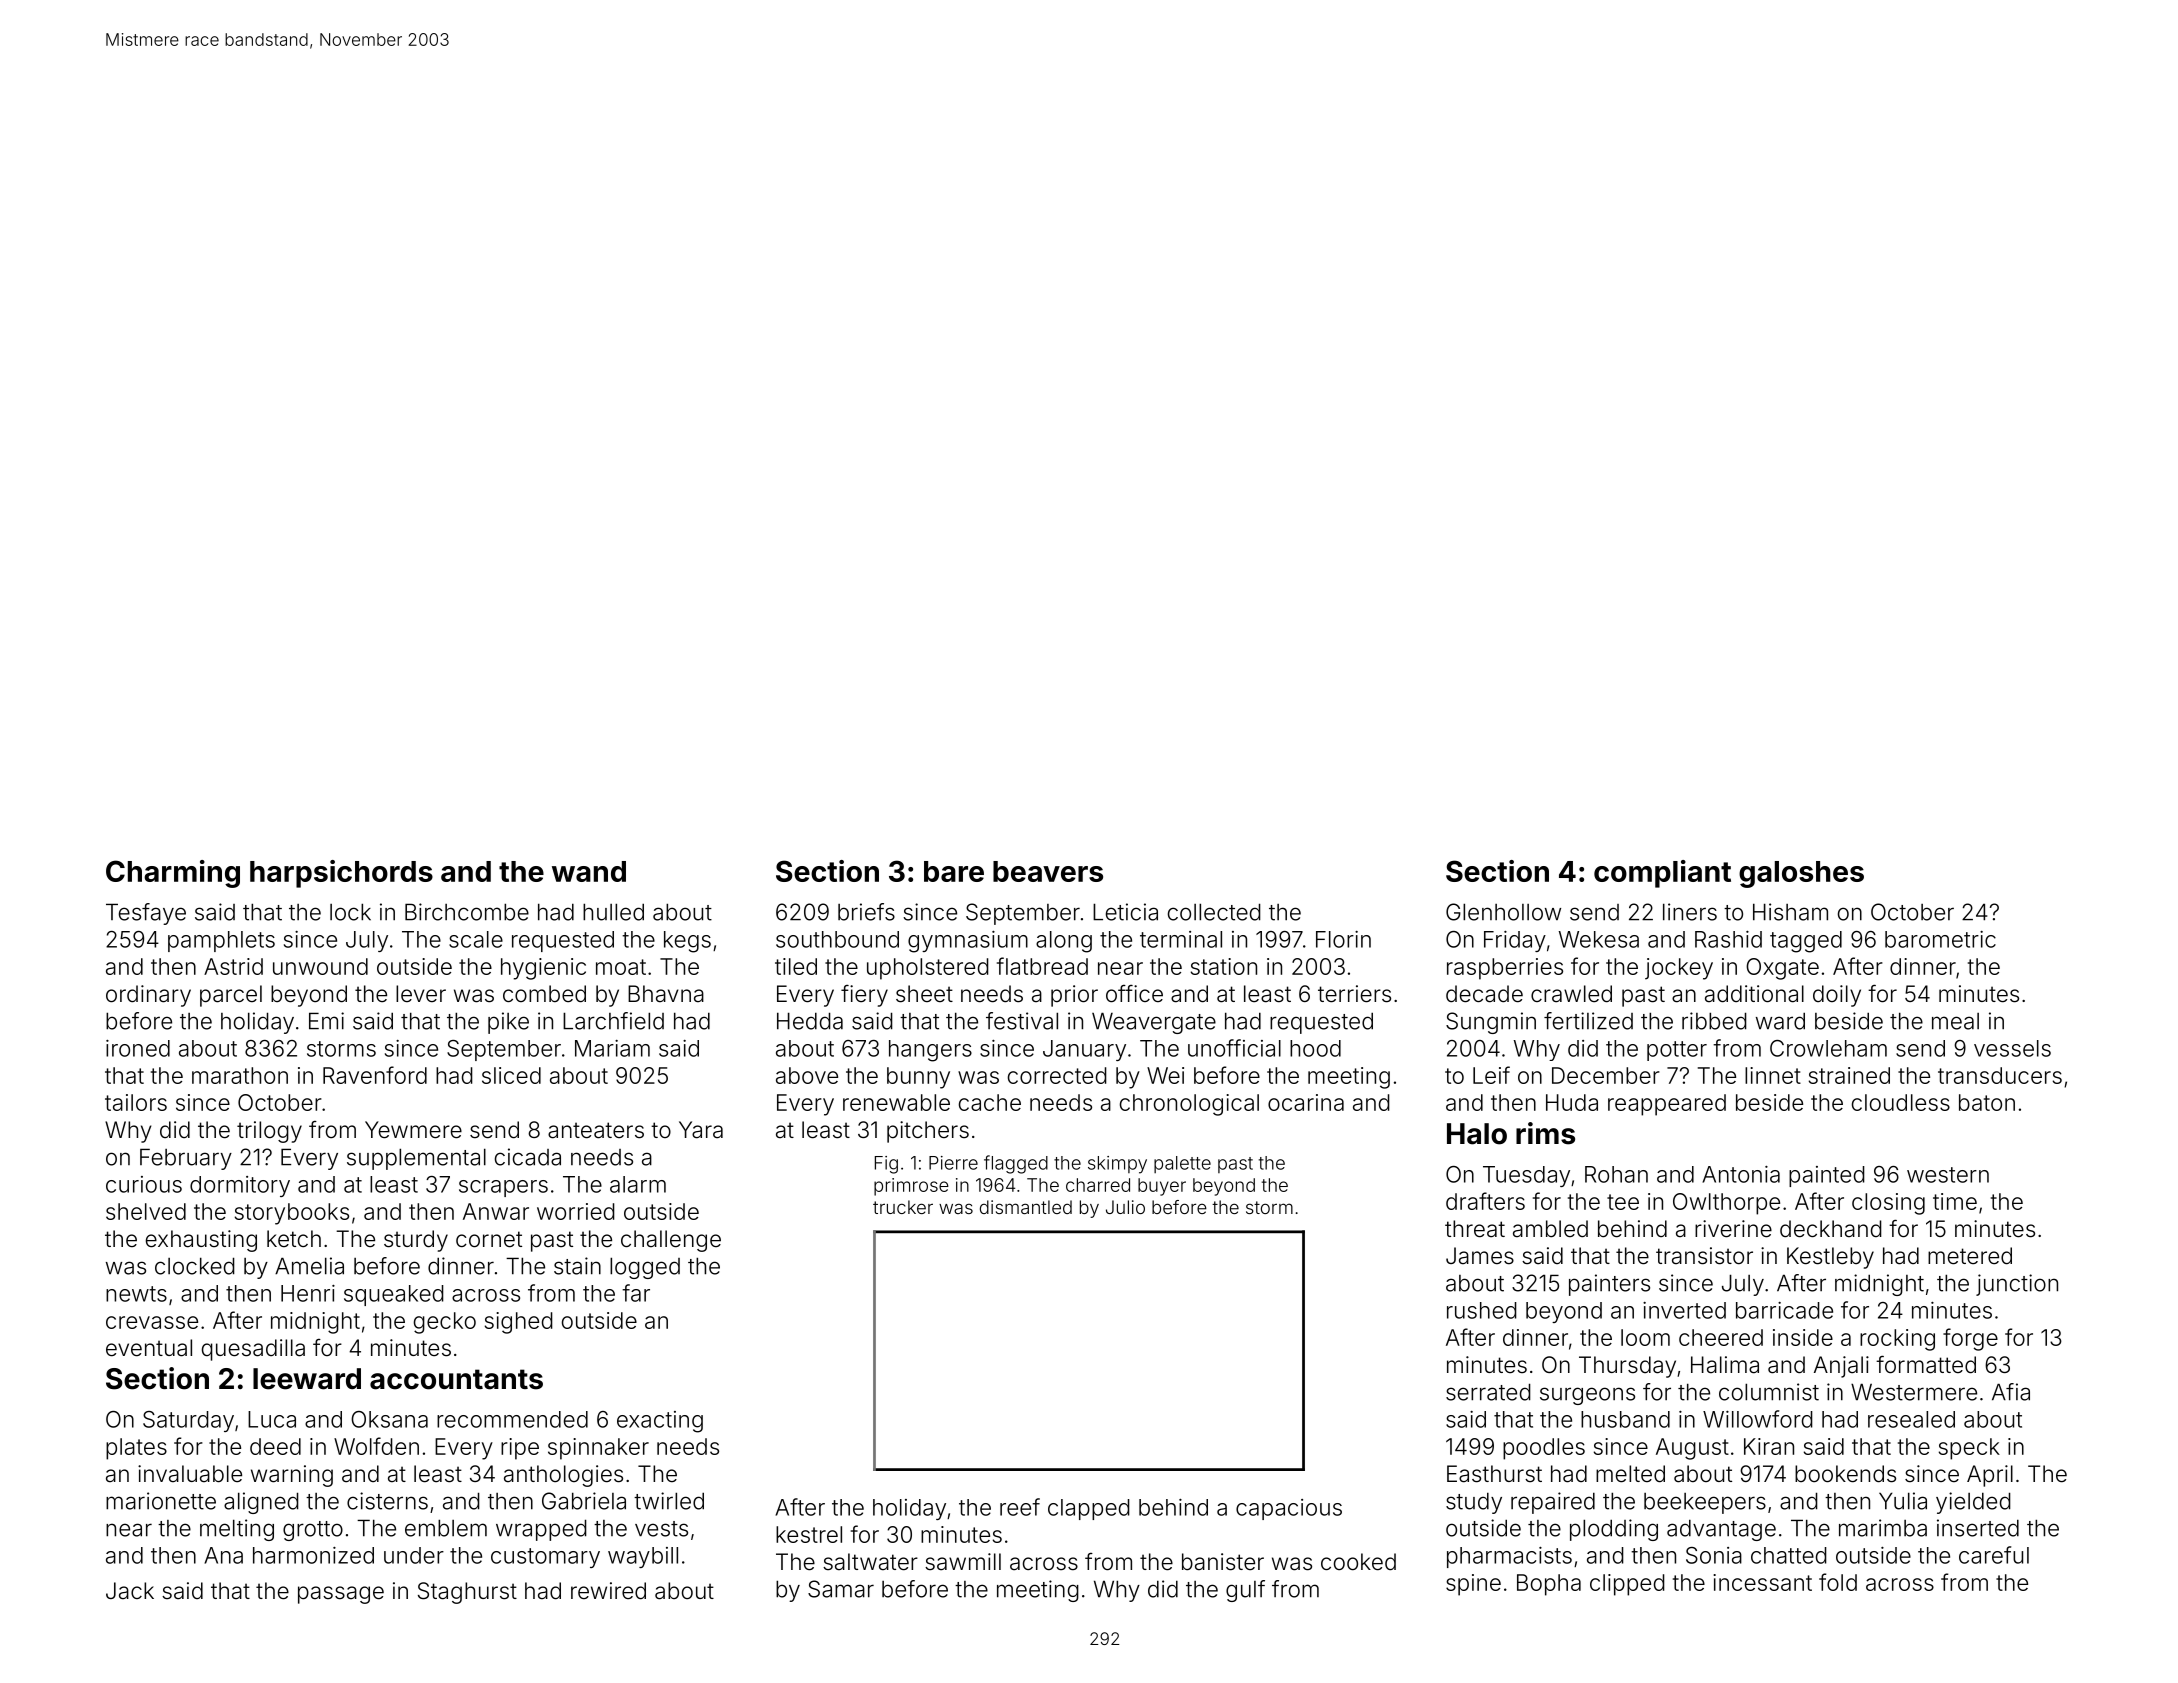 This screenshot has height=1683, width=2178. What do you see at coordinates (809, 1534) in the screenshot?
I see `kestrel` at bounding box center [809, 1534].
